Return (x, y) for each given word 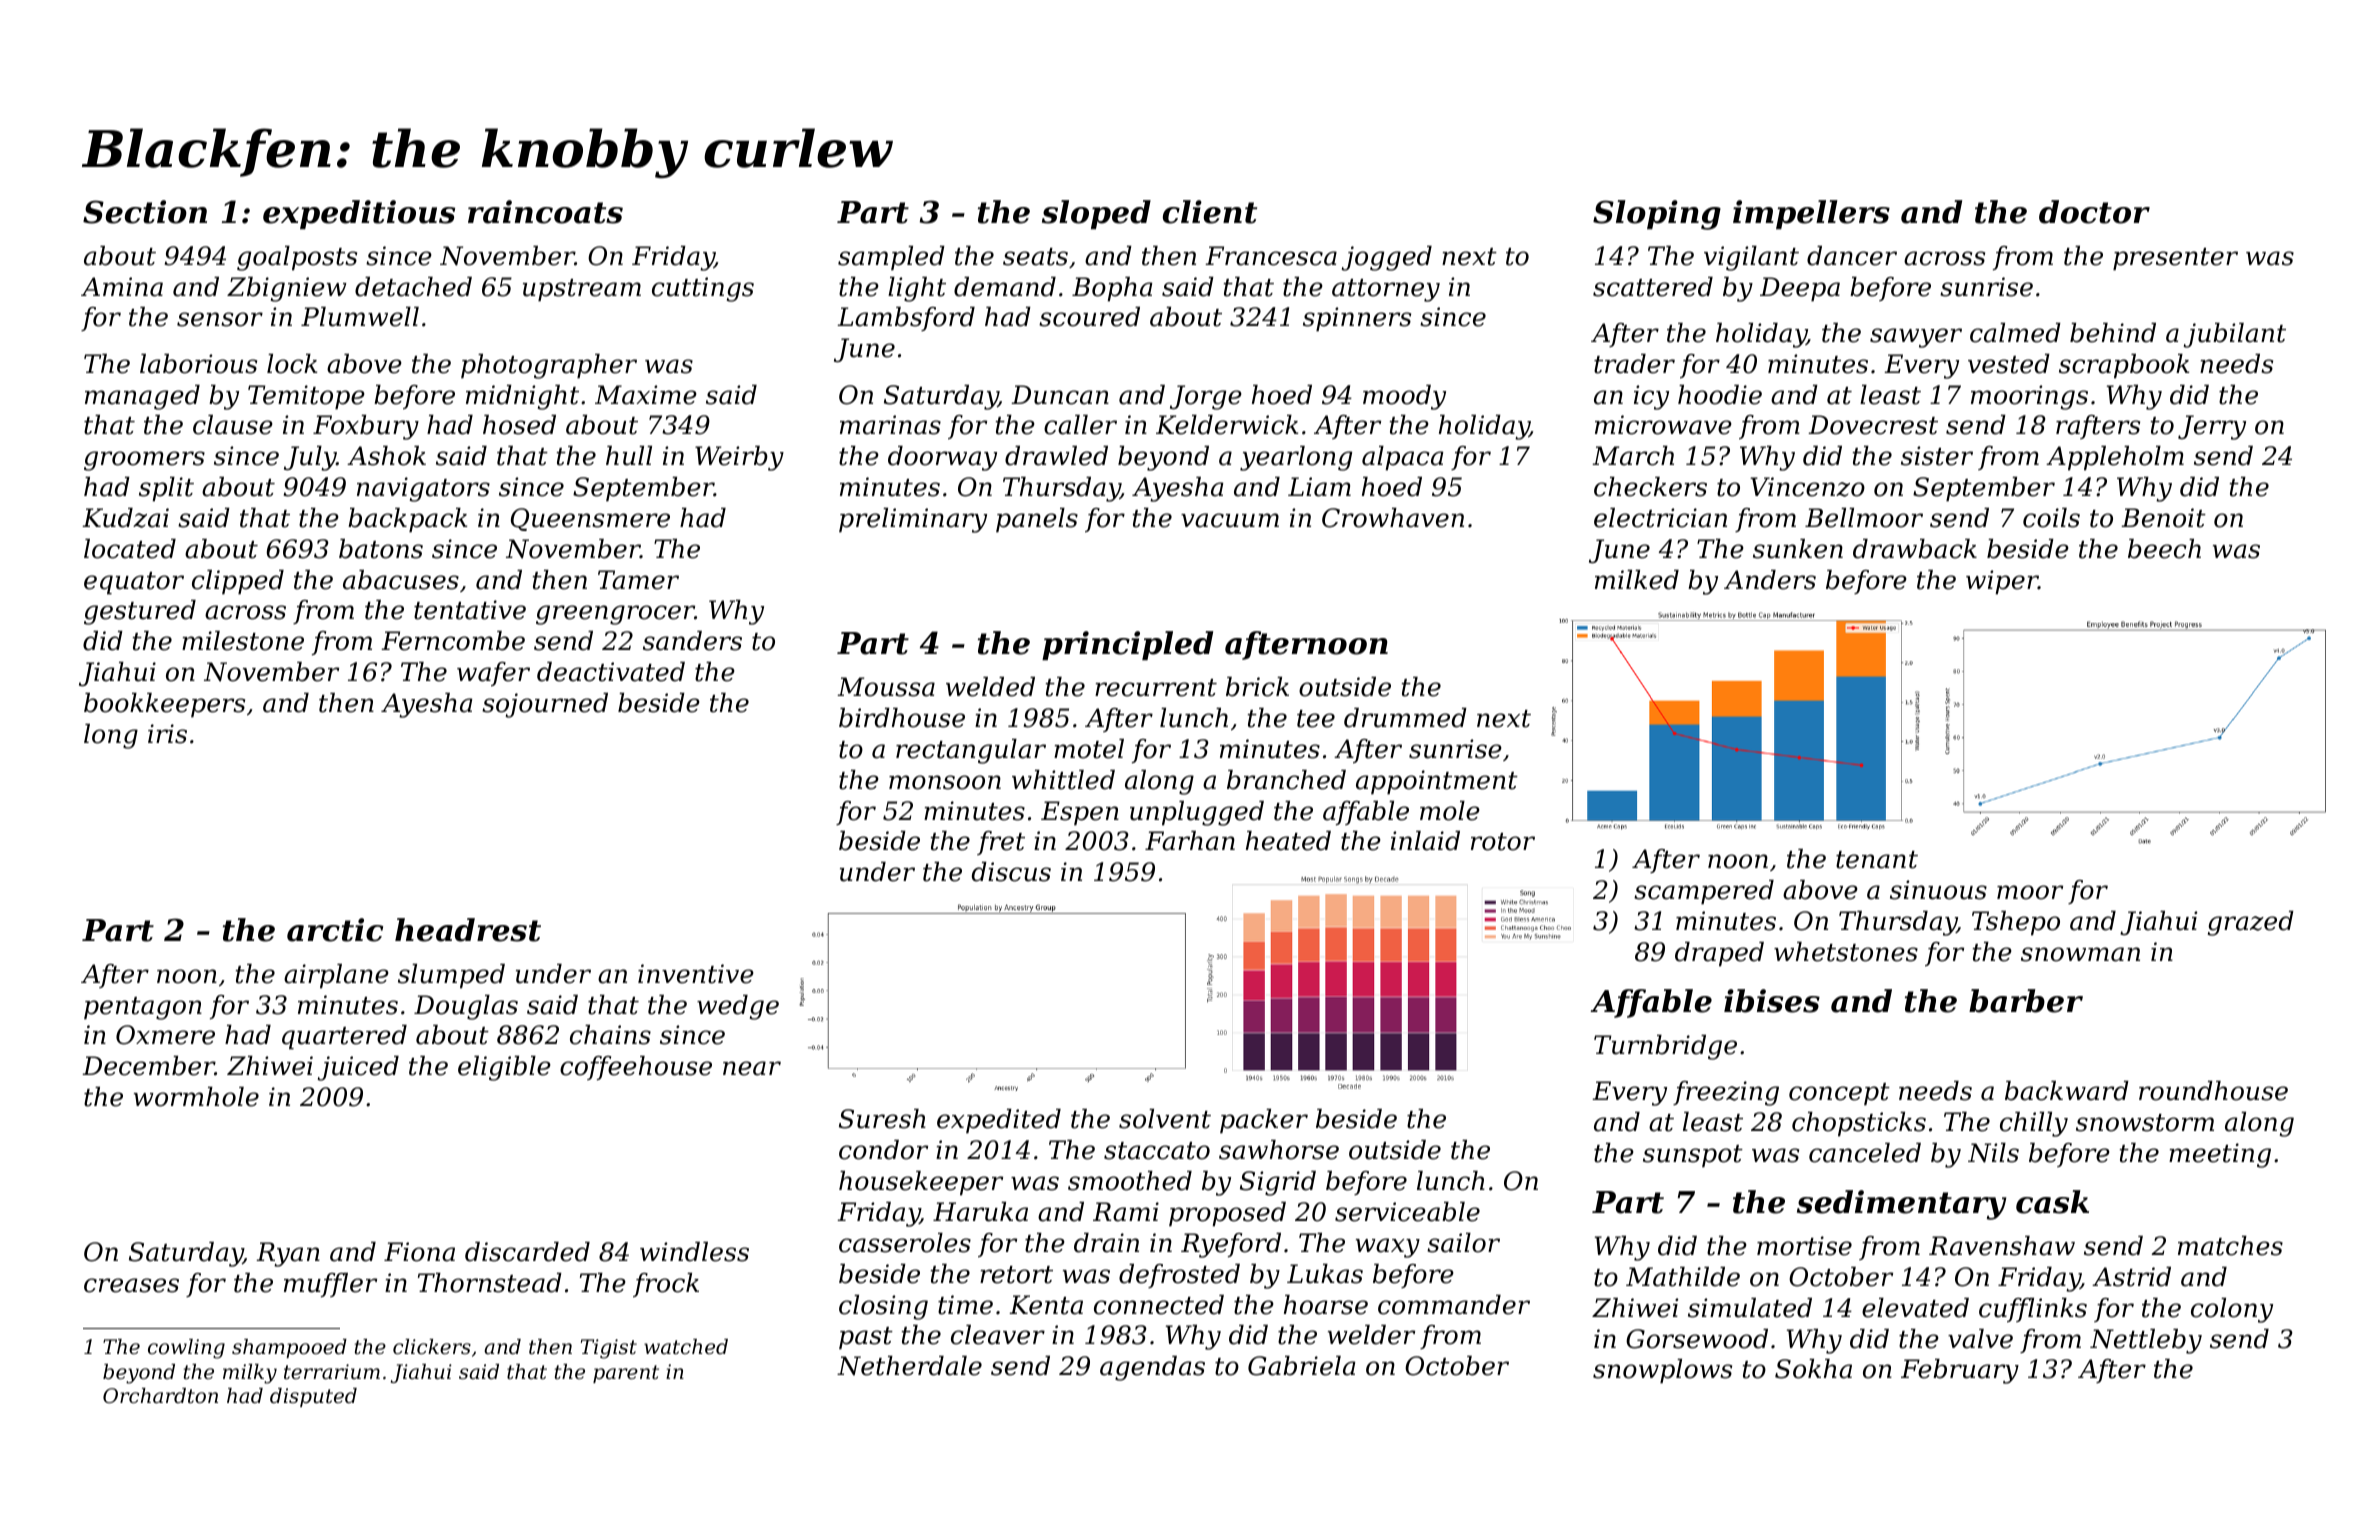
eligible (504, 1068)
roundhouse (2213, 1091)
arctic (335, 930)
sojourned (545, 705)
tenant (1877, 860)
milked (1637, 580)
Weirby (739, 458)
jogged (1386, 258)
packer (1264, 1121)
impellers (1811, 215)
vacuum (1230, 520)
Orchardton (160, 1396)
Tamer (638, 580)
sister (1937, 456)
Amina (122, 287)
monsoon (945, 782)
